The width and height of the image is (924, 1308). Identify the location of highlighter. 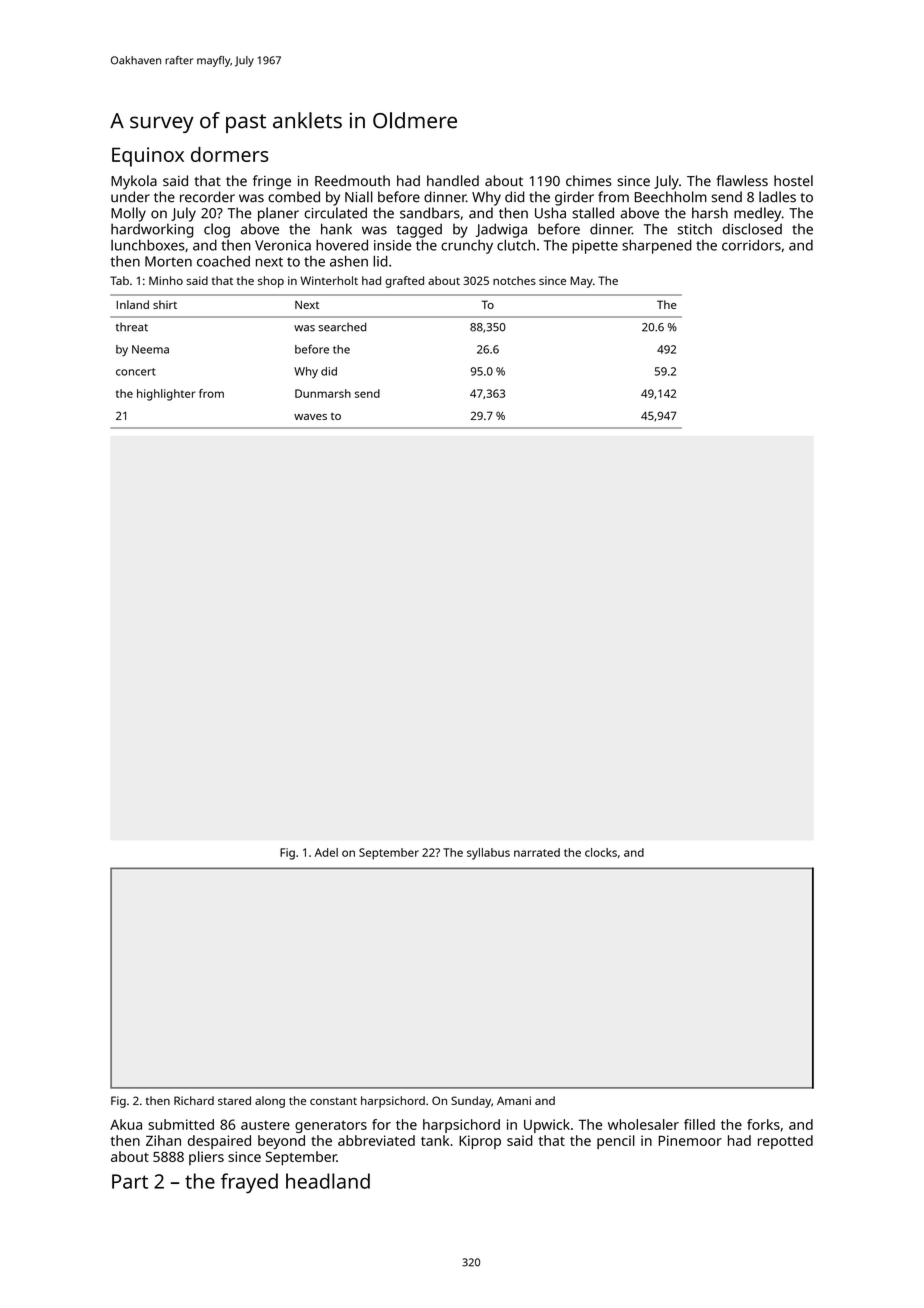
(166, 395).
